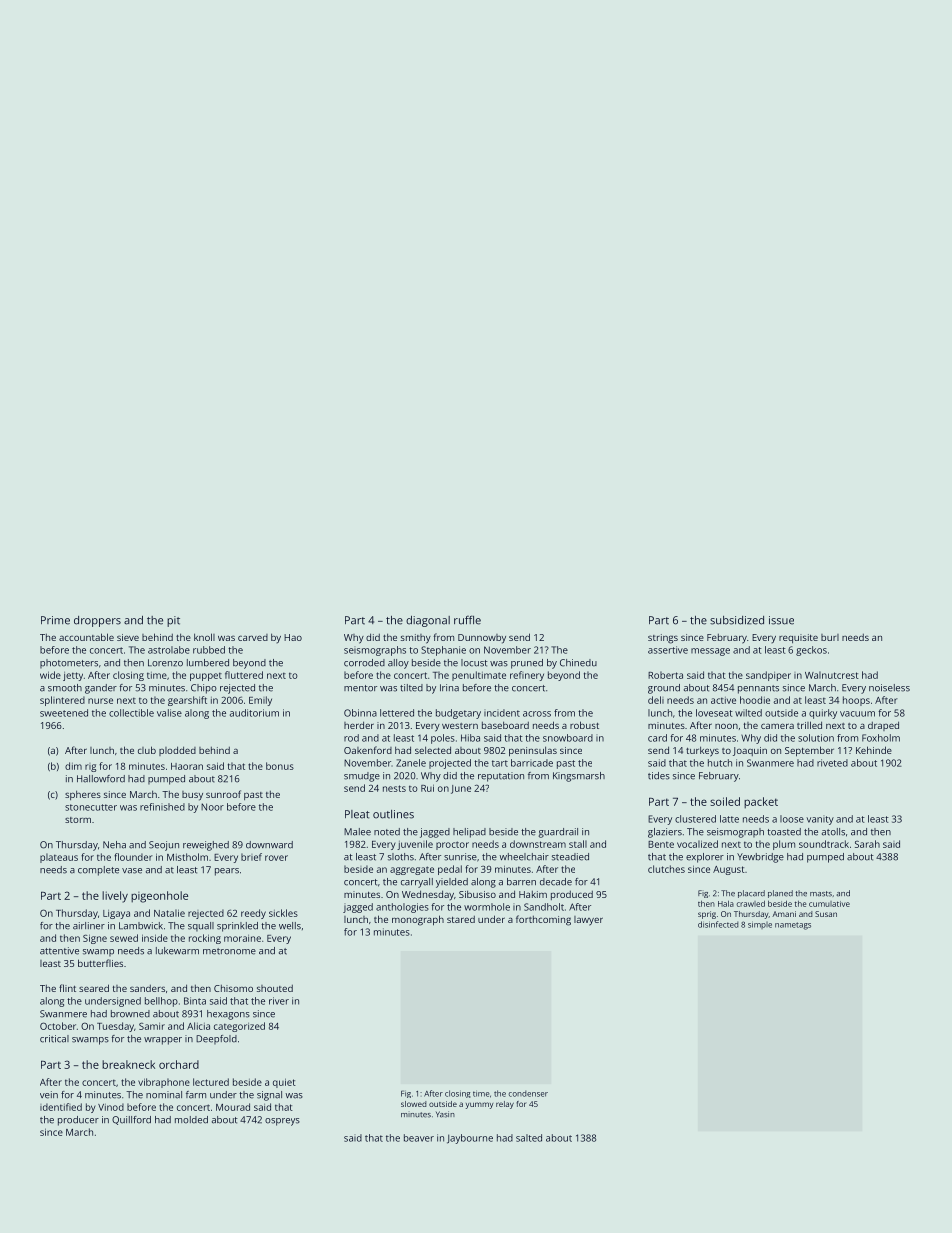 The height and width of the document is (1233, 952). Describe the element at coordinates (784, 832) in the document. I see `toasted` at that location.
